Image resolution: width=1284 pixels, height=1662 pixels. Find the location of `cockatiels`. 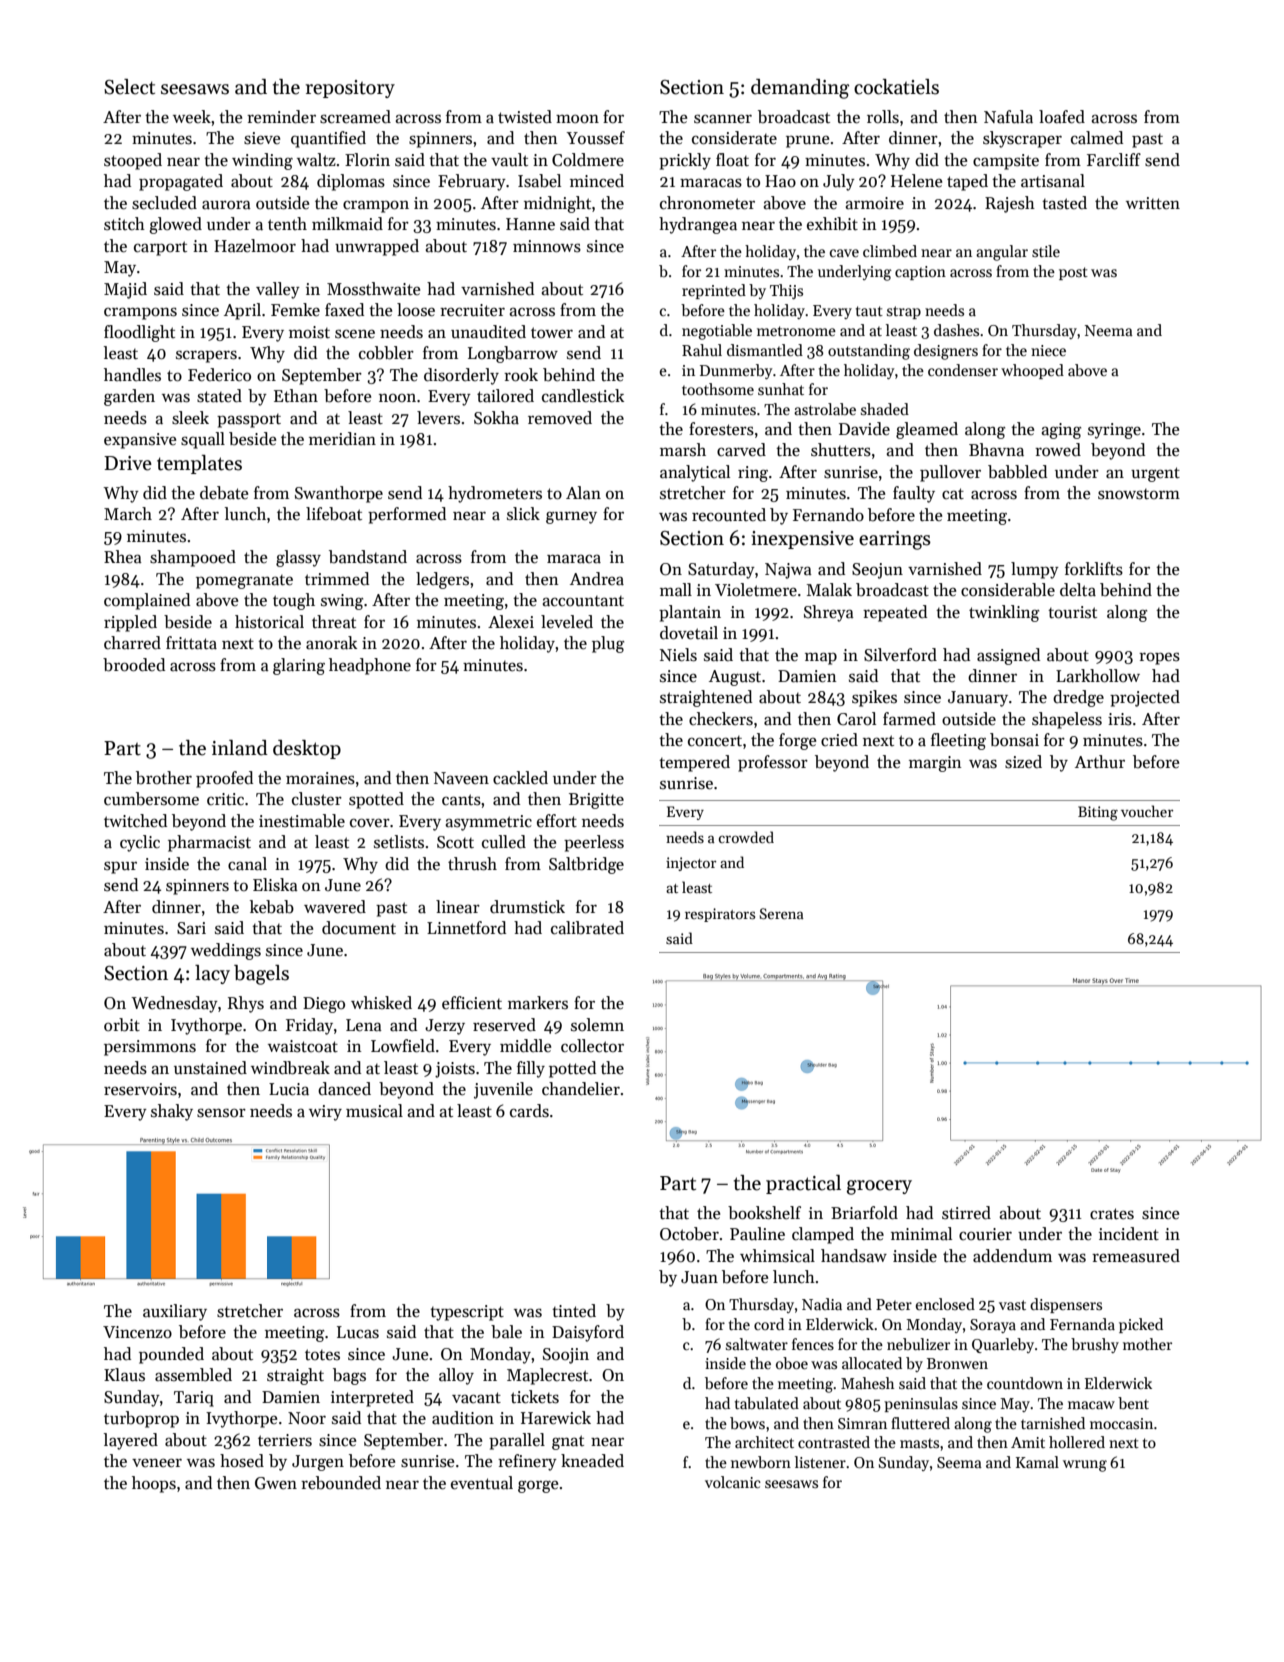

cockatiels is located at coordinates (896, 87).
